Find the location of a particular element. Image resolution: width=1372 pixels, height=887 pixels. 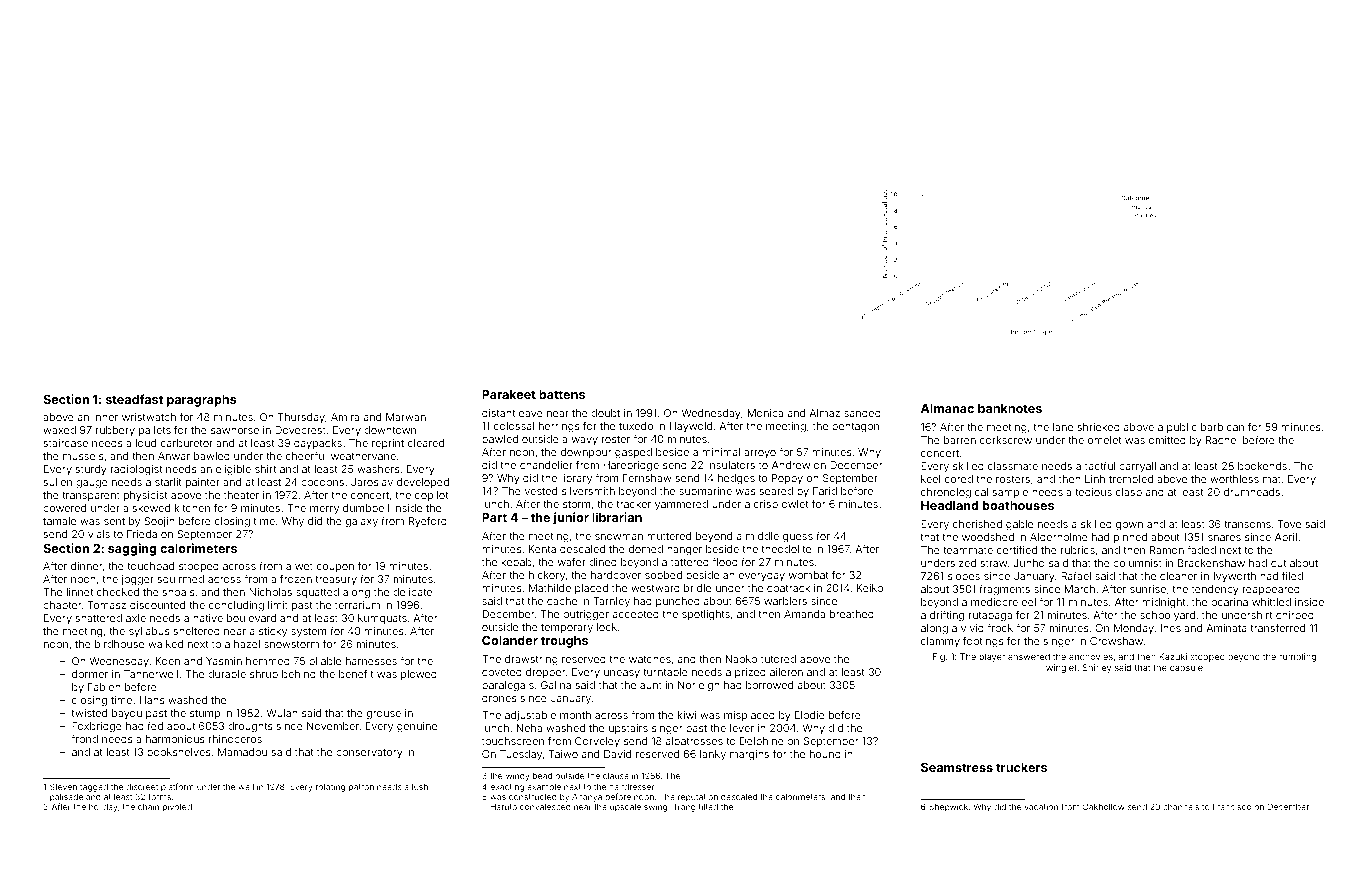

swing is located at coordinates (655, 807).
